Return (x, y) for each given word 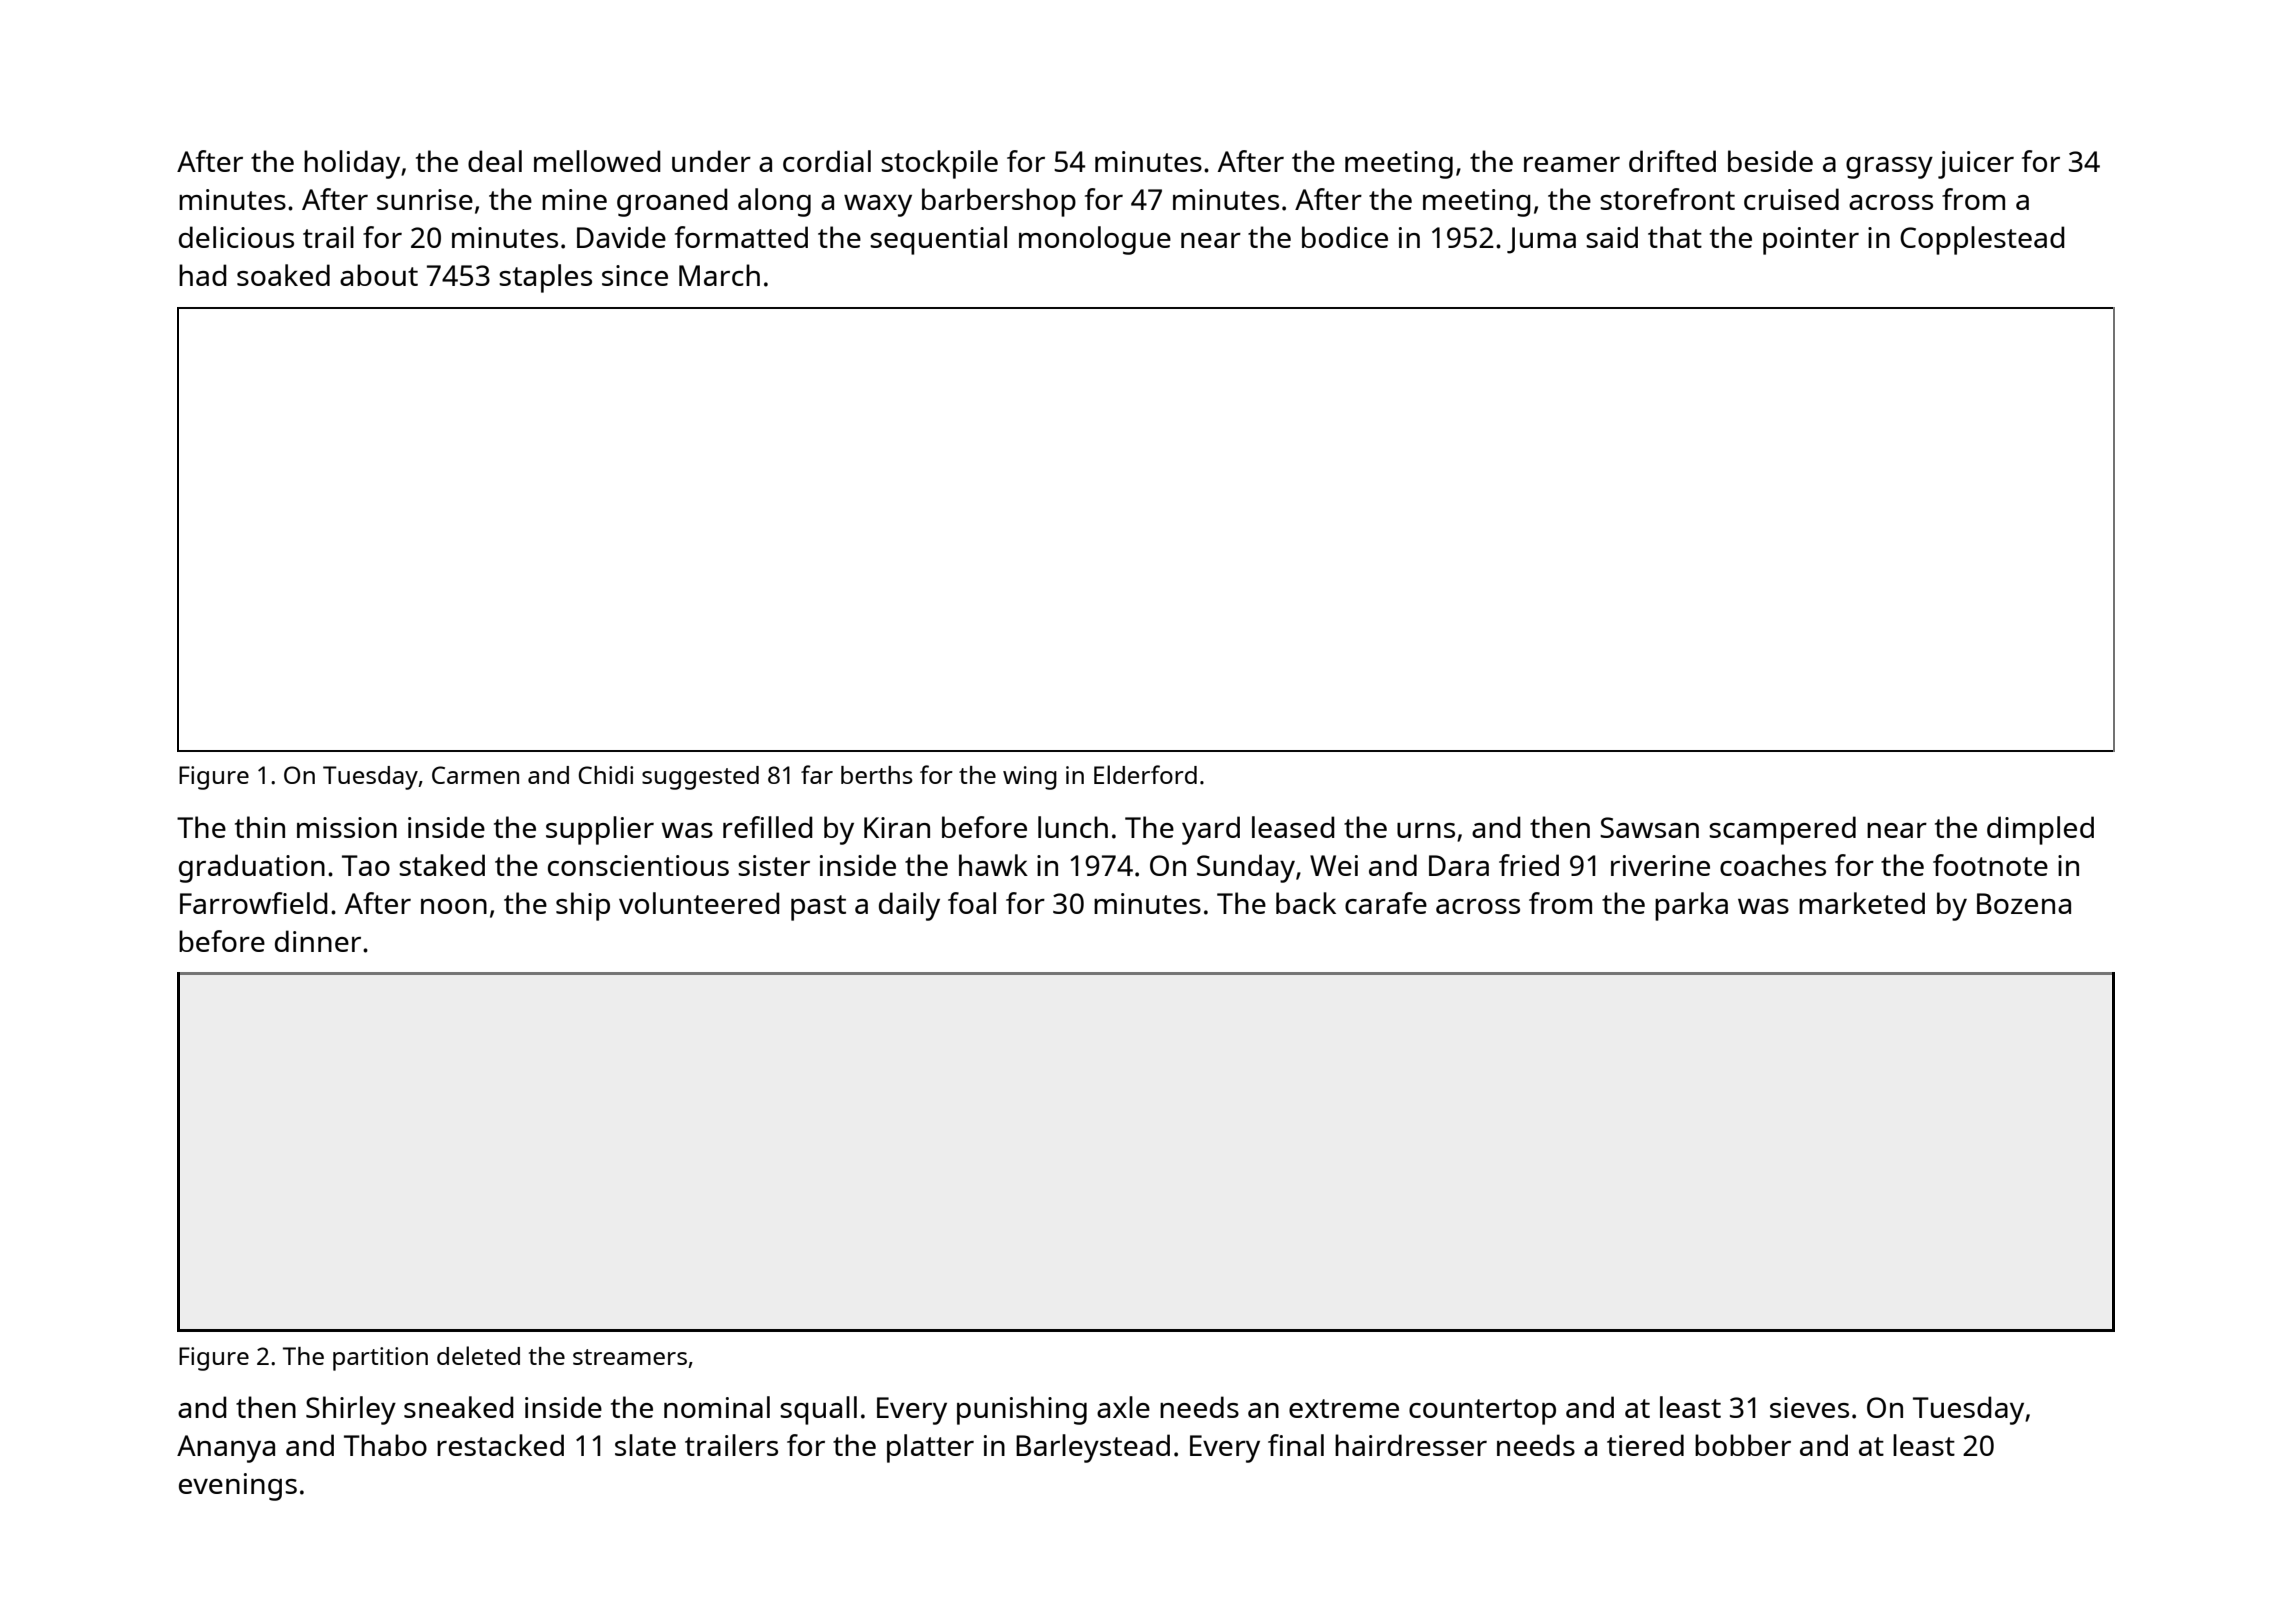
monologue (1095, 240)
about (379, 275)
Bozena (2024, 903)
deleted (478, 1355)
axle (1123, 1407)
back (1306, 903)
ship (583, 906)
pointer (1811, 241)
